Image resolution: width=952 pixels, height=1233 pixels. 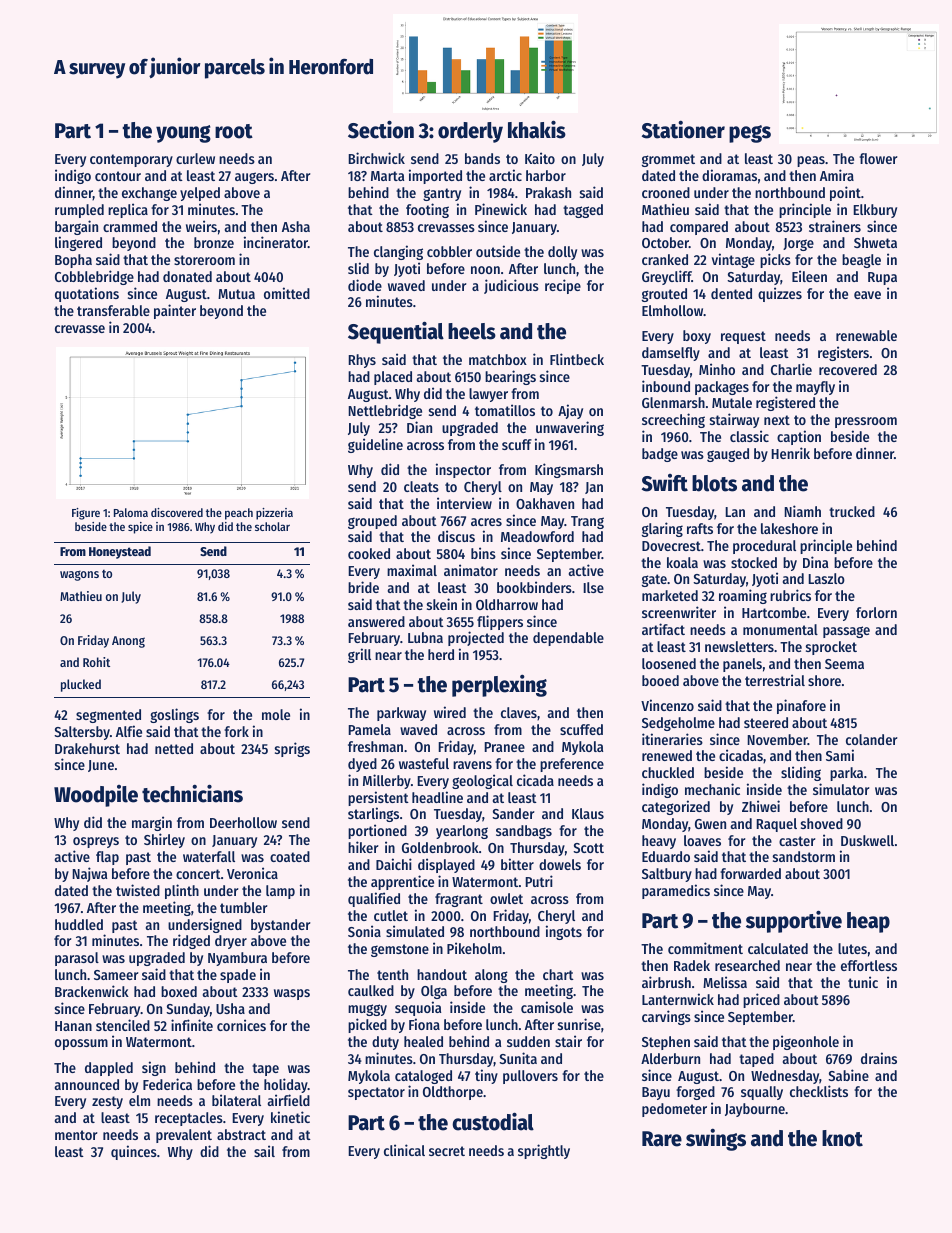 What do you see at coordinates (498, 251) in the image?
I see `outside` at bounding box center [498, 251].
